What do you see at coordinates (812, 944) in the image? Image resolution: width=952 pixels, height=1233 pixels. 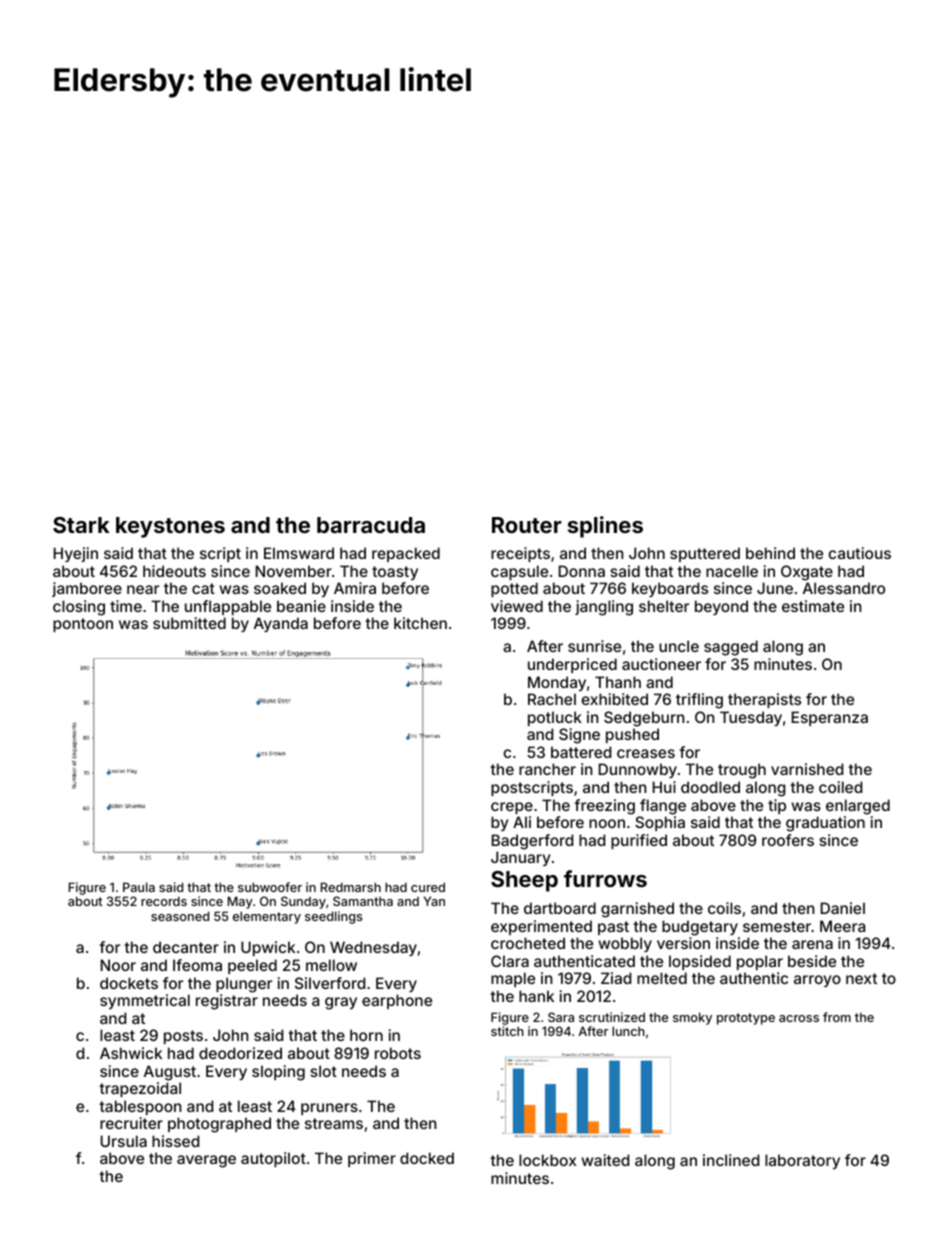 I see `arena` at bounding box center [812, 944].
